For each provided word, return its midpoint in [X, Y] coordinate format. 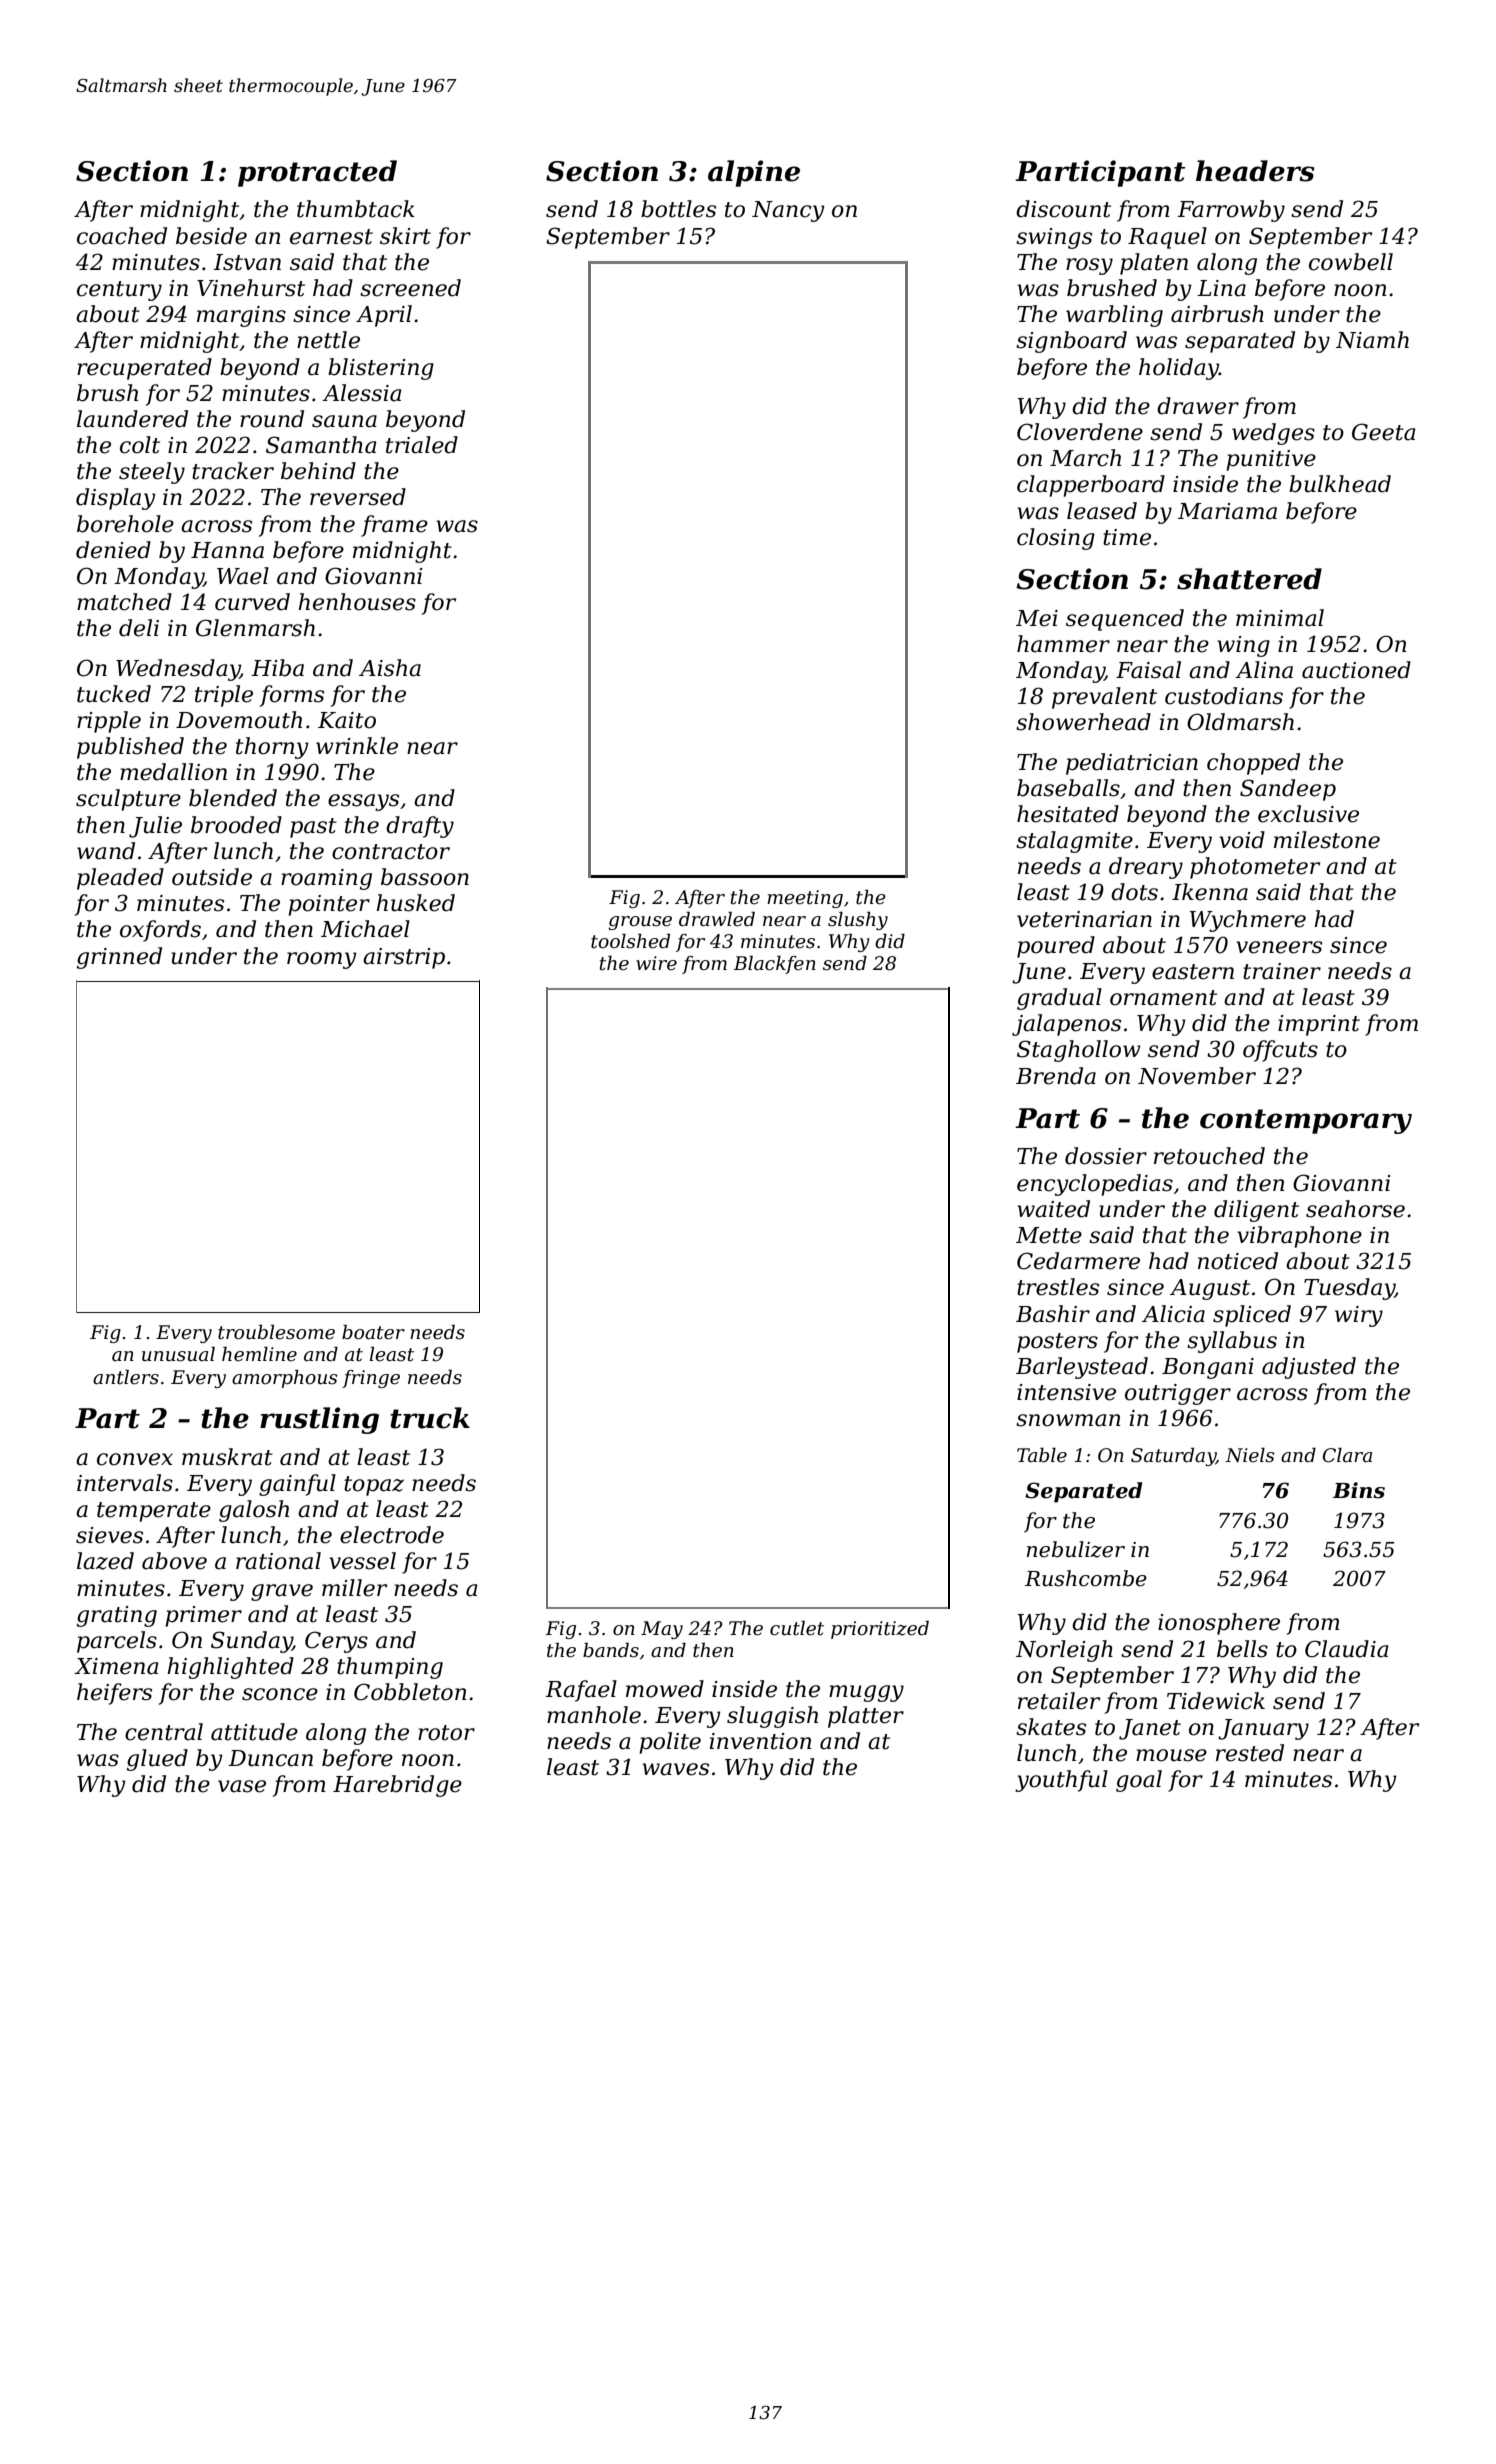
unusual [178, 1354]
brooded [236, 825]
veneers [1279, 947]
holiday [1179, 369]
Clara [1347, 1455]
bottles [678, 209]
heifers [114, 1694]
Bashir [1053, 1314]
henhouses [357, 602]
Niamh [1372, 340]
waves [675, 1769]
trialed [422, 445]
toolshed [630, 941]
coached [122, 236]
